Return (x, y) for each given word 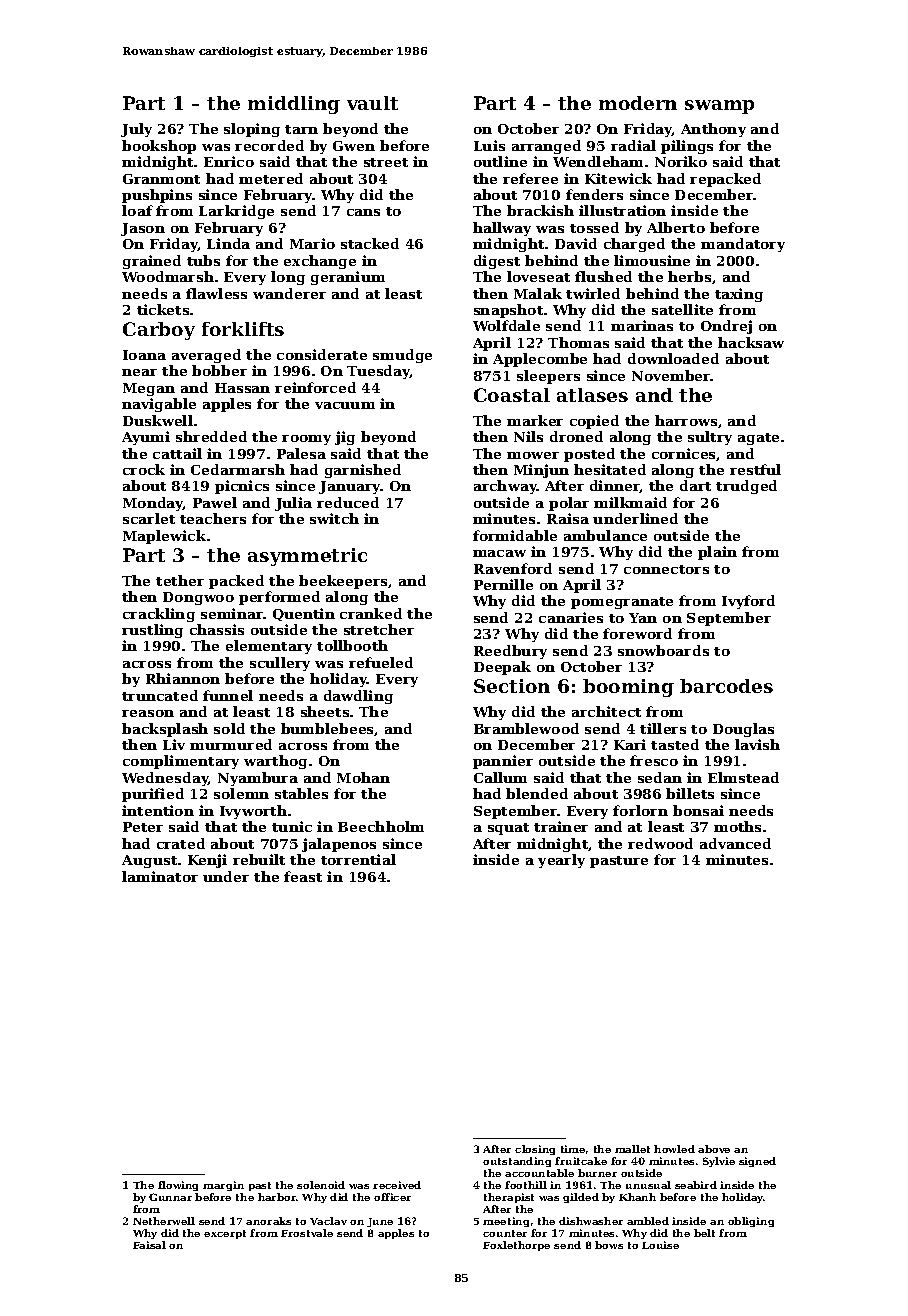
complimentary (181, 762)
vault (372, 103)
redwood (660, 843)
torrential (358, 859)
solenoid (321, 1185)
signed (757, 1162)
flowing (178, 1186)
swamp (719, 107)
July (136, 130)
